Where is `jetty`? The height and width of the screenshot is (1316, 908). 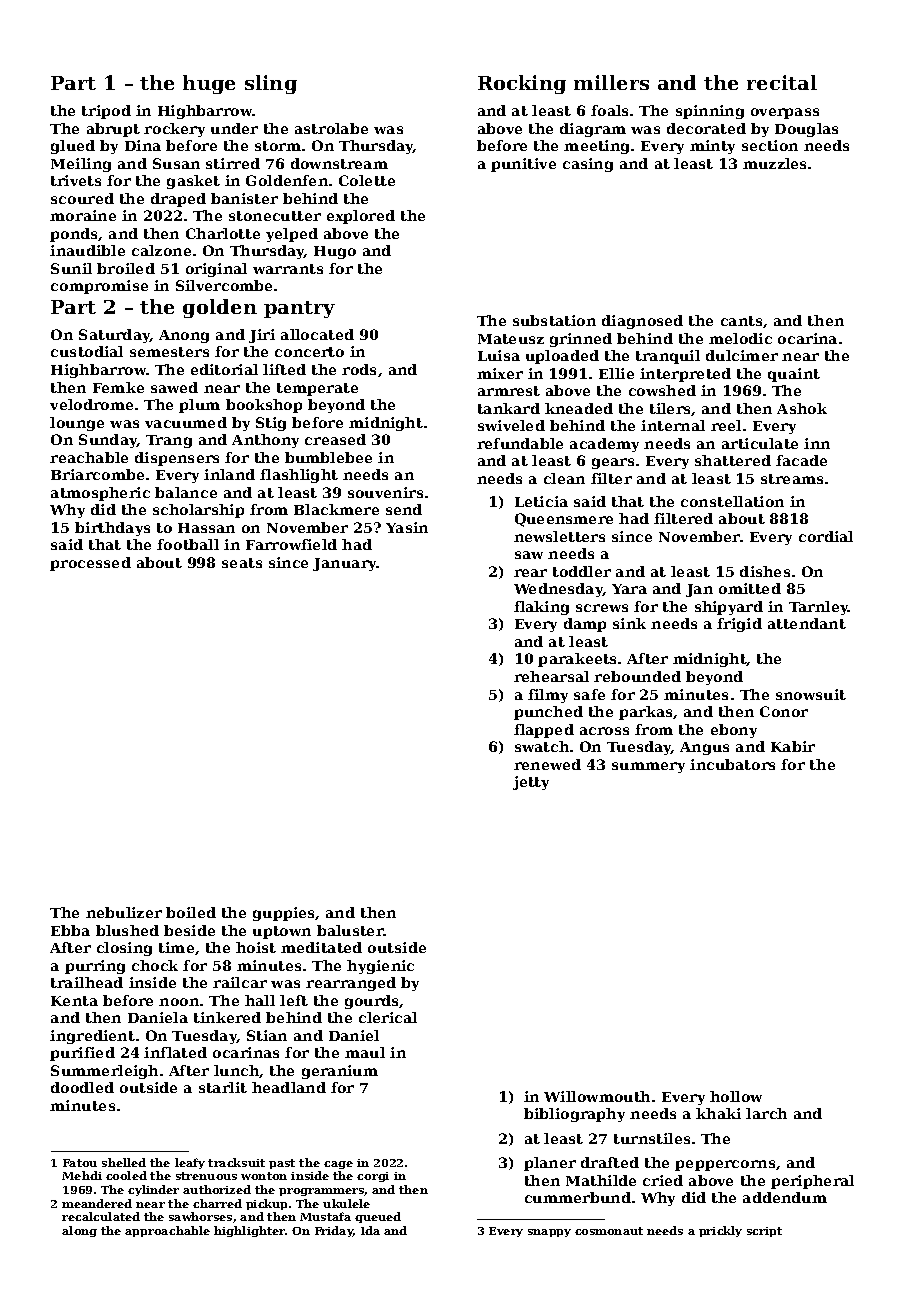 jetty is located at coordinates (531, 783).
